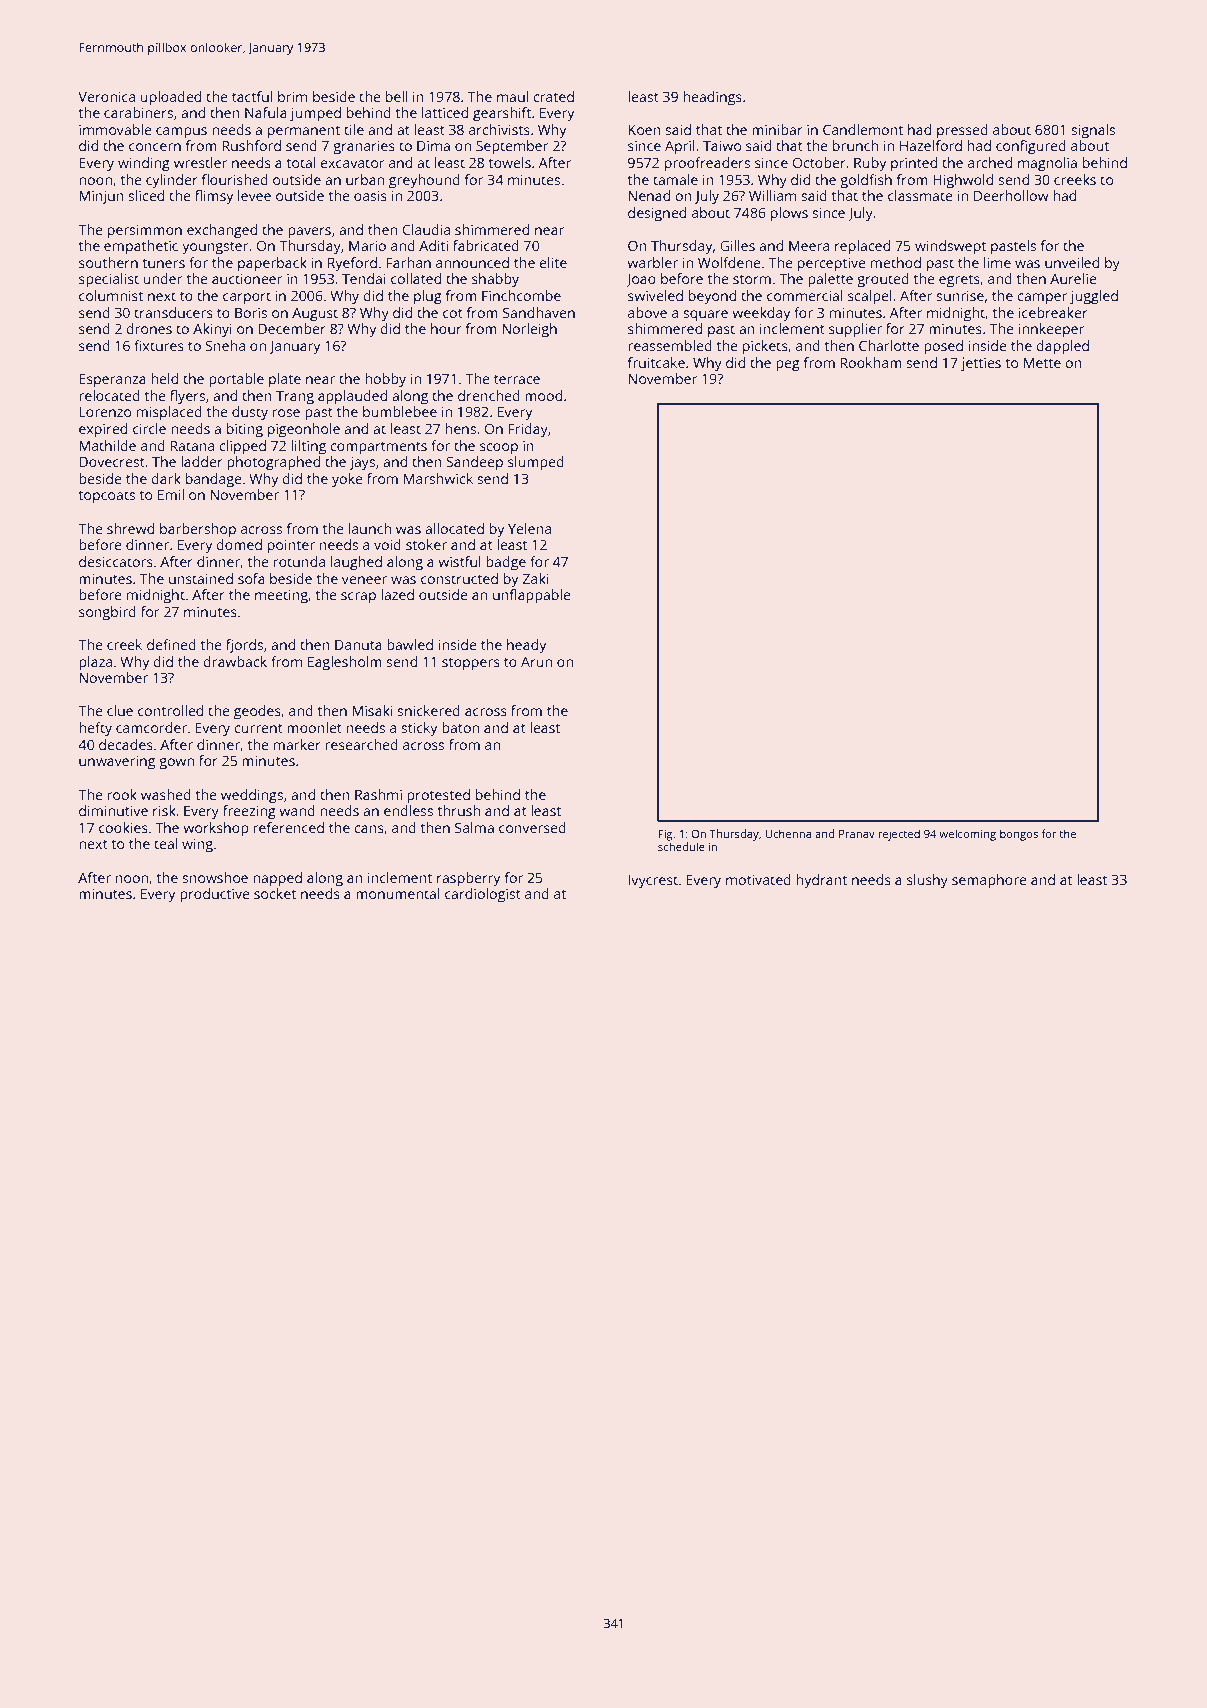 This screenshot has width=1207, height=1708. What do you see at coordinates (362, 463) in the screenshot?
I see `jays` at bounding box center [362, 463].
